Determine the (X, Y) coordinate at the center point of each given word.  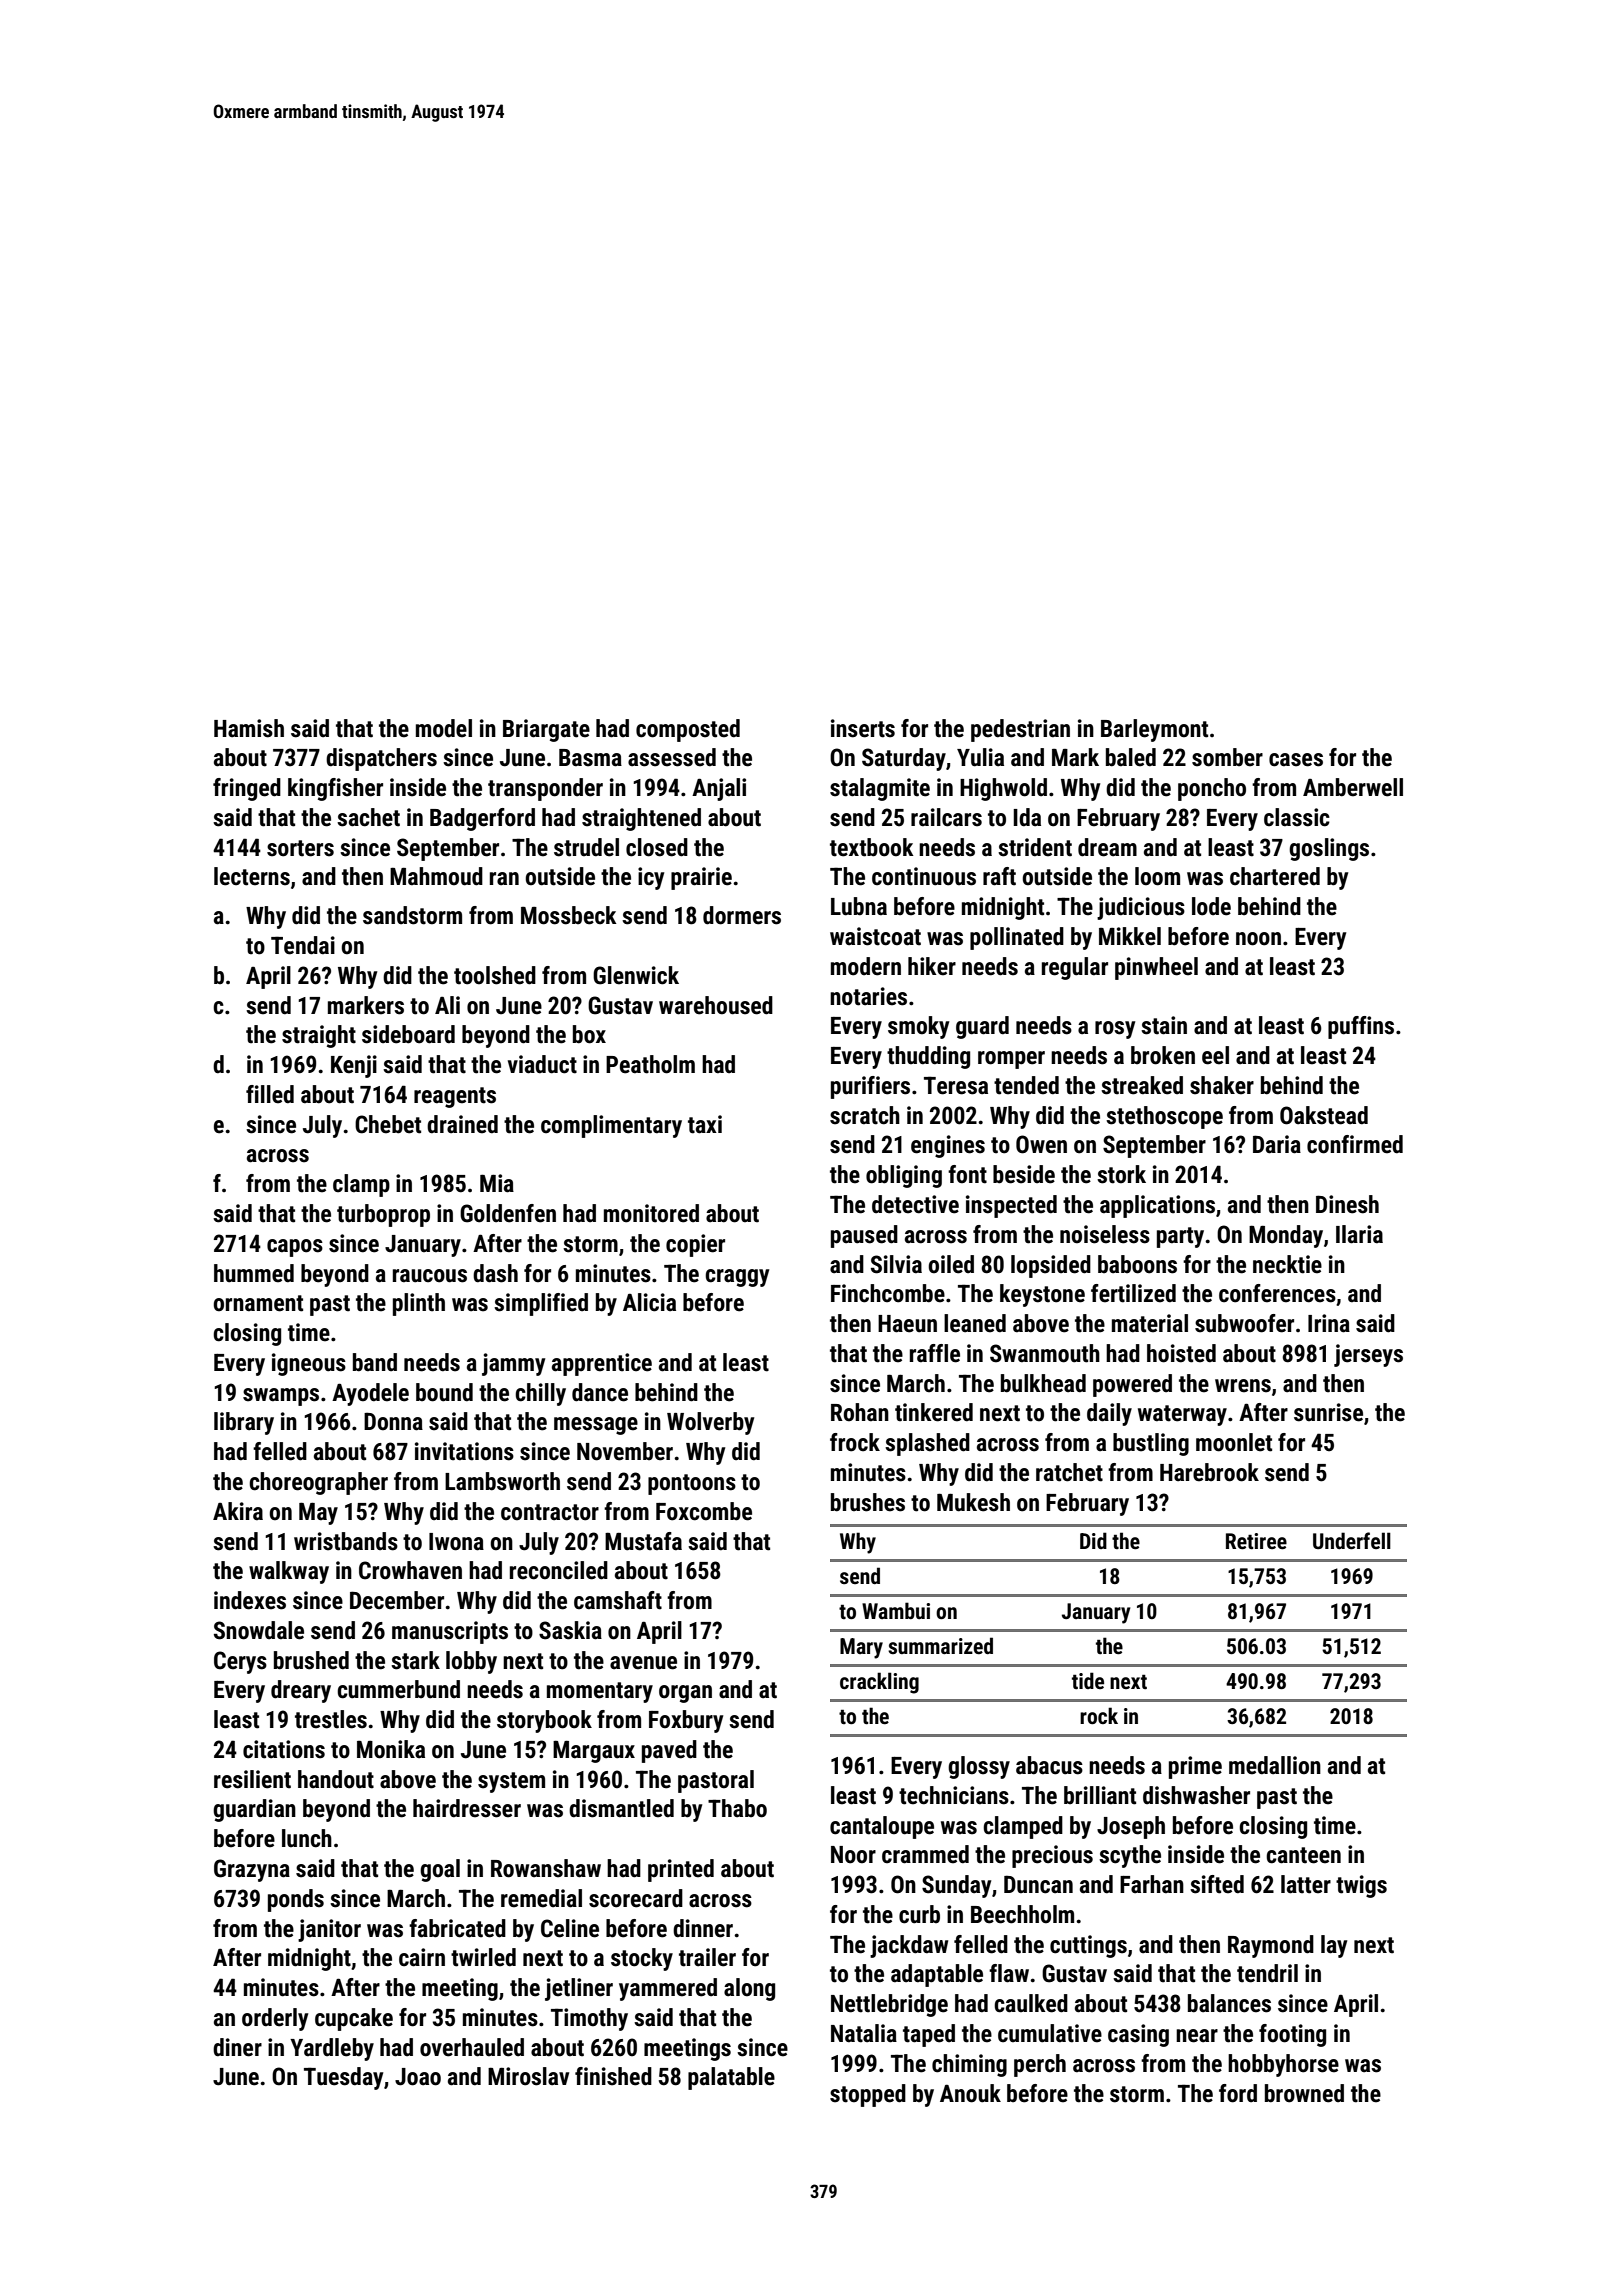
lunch (307, 1838)
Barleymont (1154, 730)
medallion (1275, 1765)
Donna (393, 1421)
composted (688, 730)
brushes (868, 1502)
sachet (368, 817)
